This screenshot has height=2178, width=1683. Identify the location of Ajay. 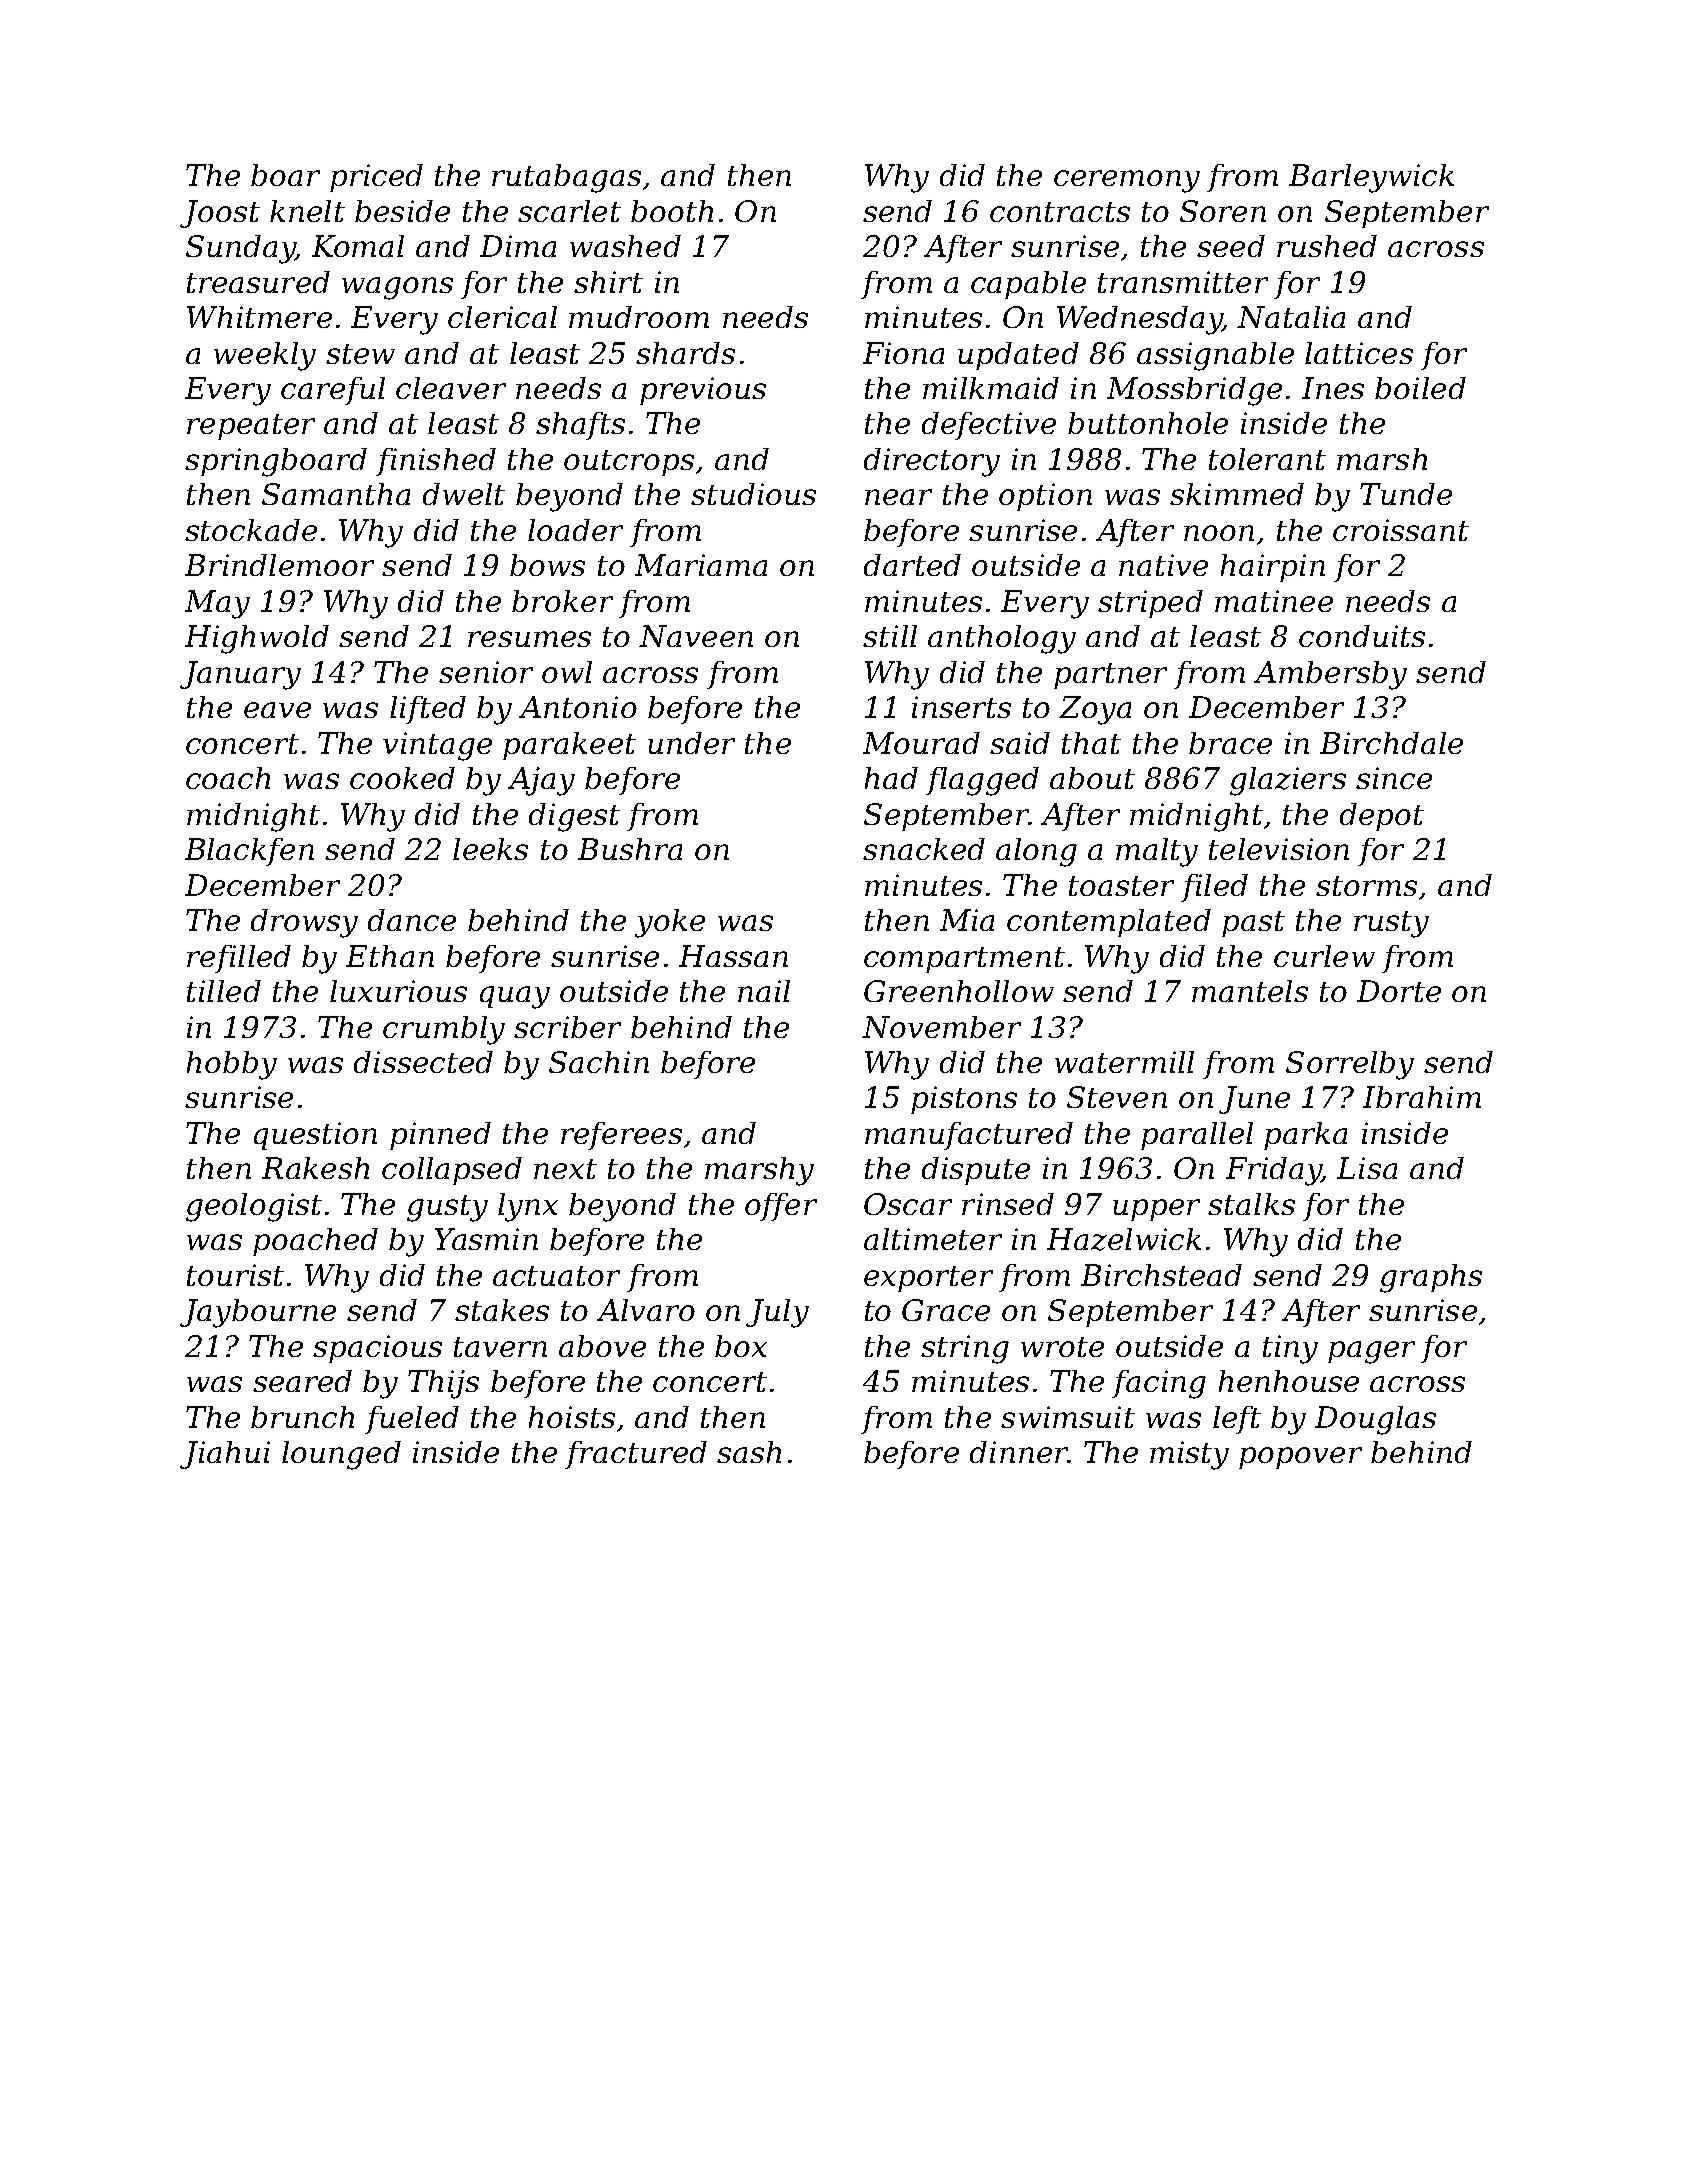
(541, 781).
